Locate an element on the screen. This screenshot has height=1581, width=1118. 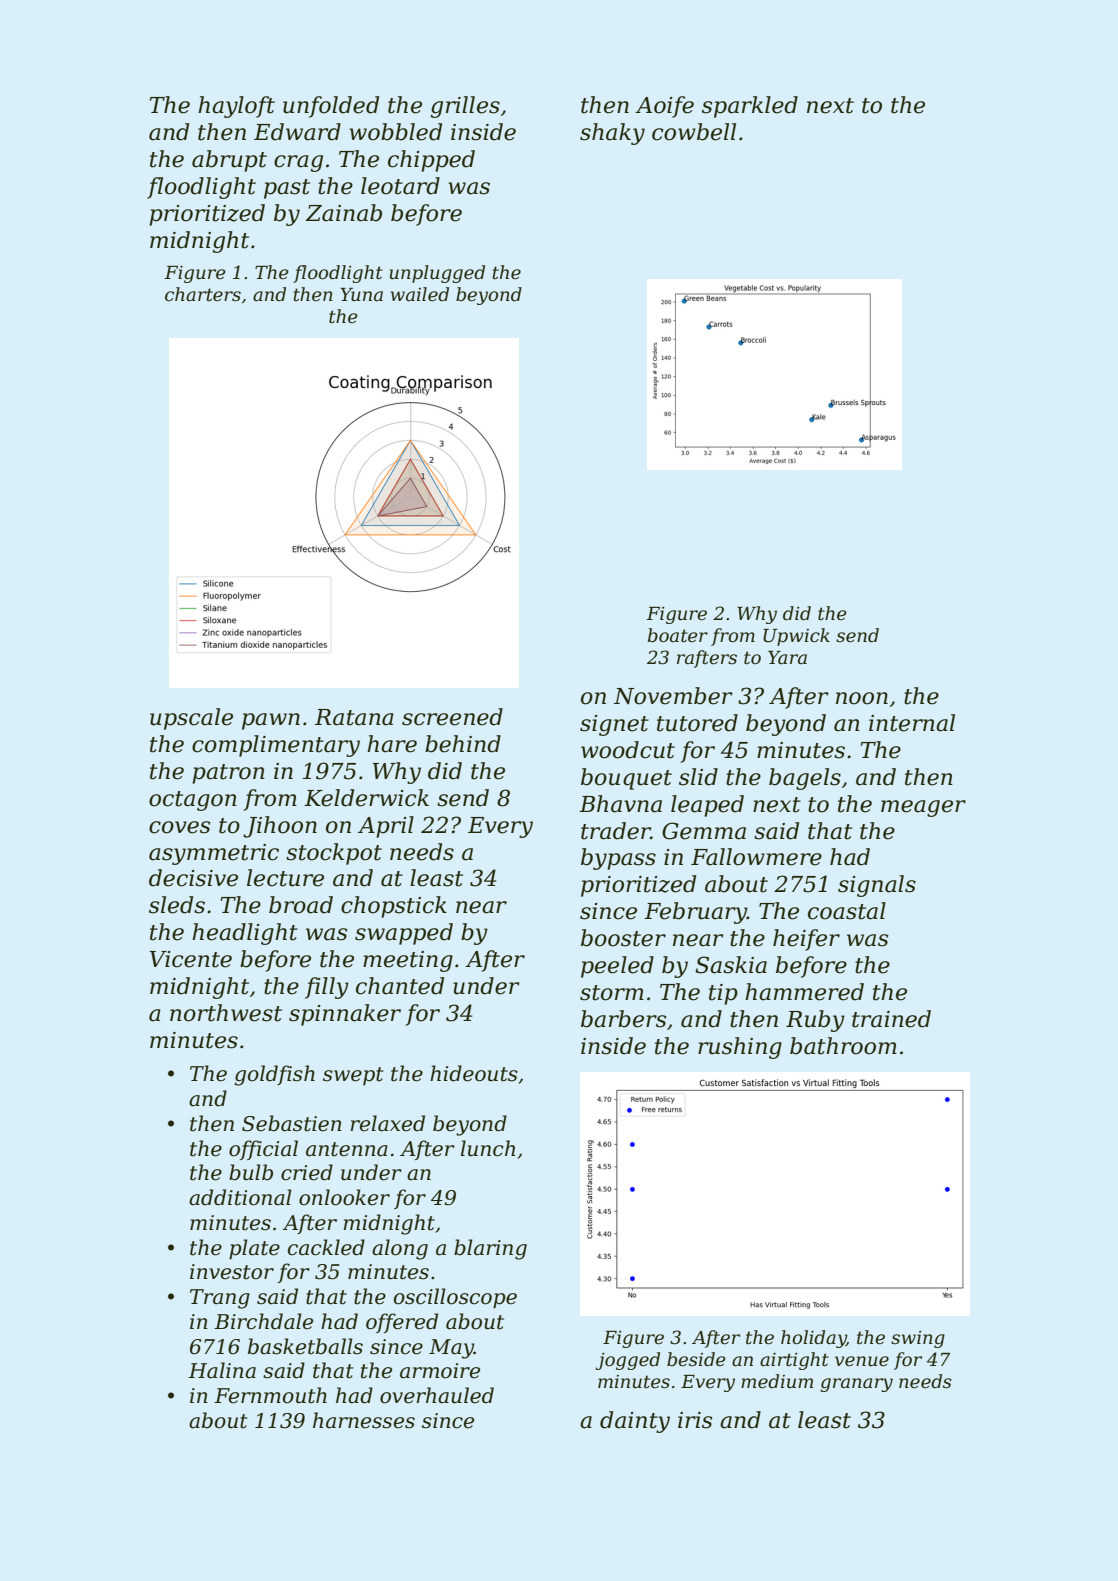
lunch is located at coordinates (488, 1148).
